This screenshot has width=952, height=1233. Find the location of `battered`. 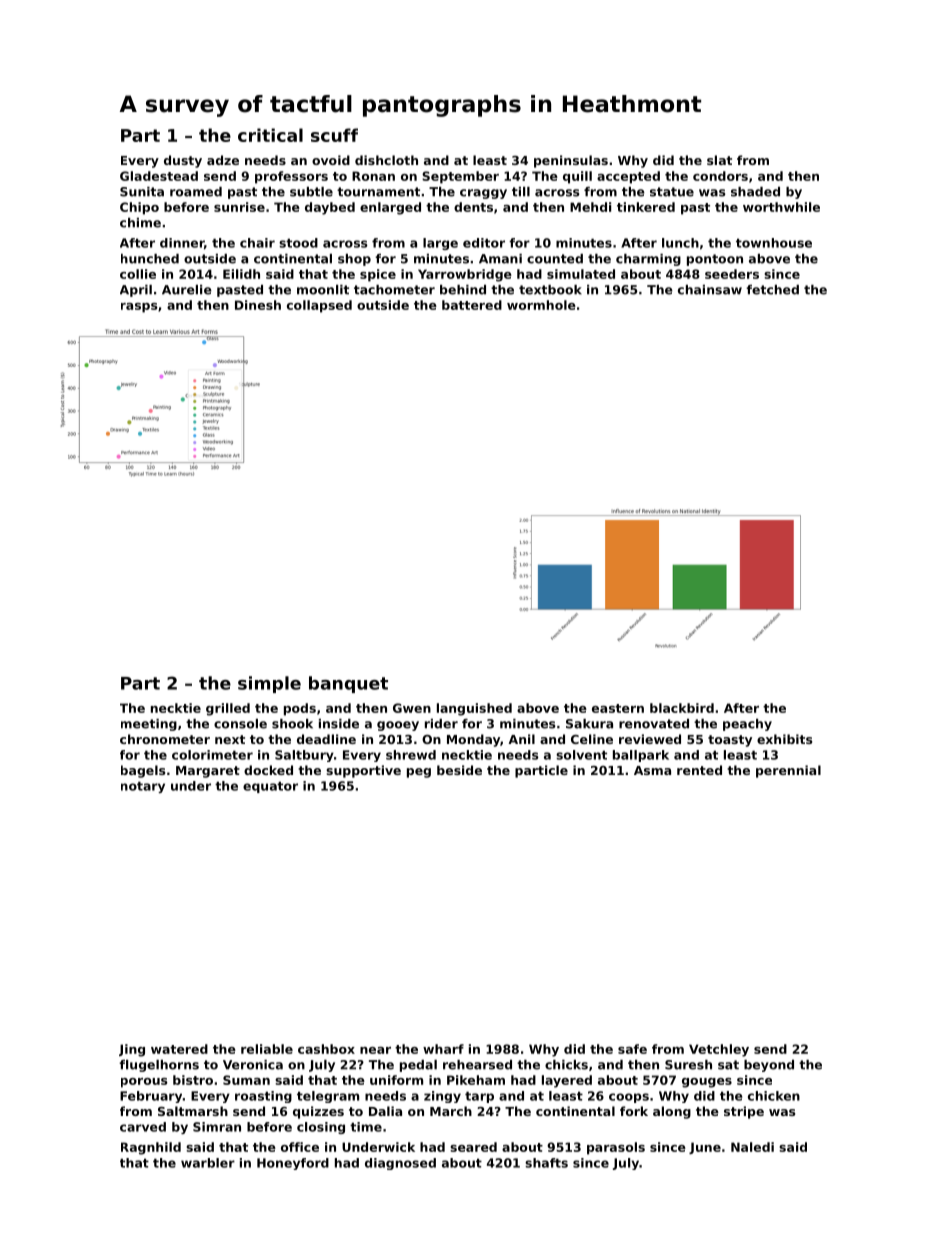

battered is located at coordinates (472, 305).
